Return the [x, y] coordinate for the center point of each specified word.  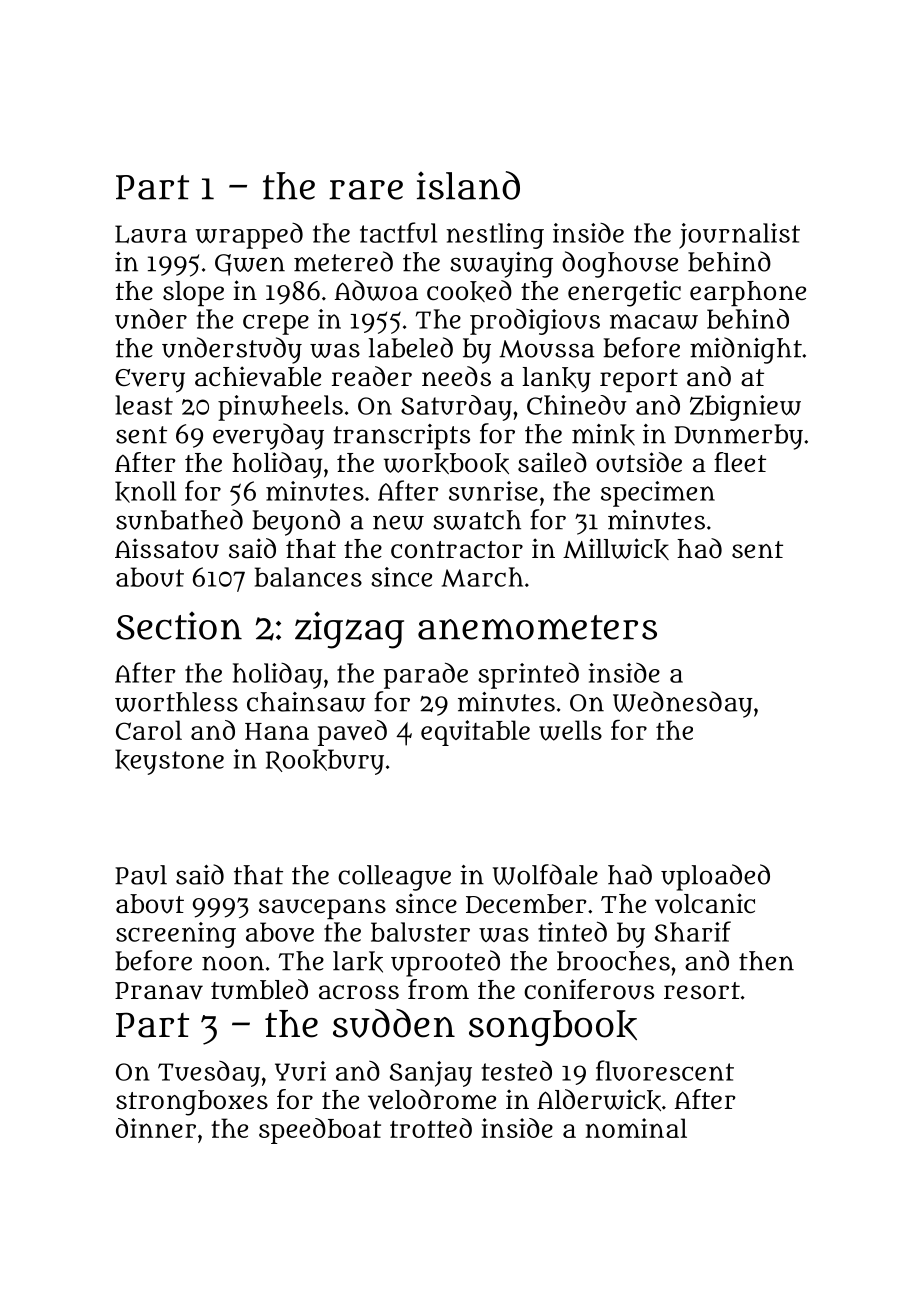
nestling [495, 236]
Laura [151, 234]
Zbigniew [745, 408]
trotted [431, 1128]
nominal [636, 1128]
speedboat [320, 1131]
